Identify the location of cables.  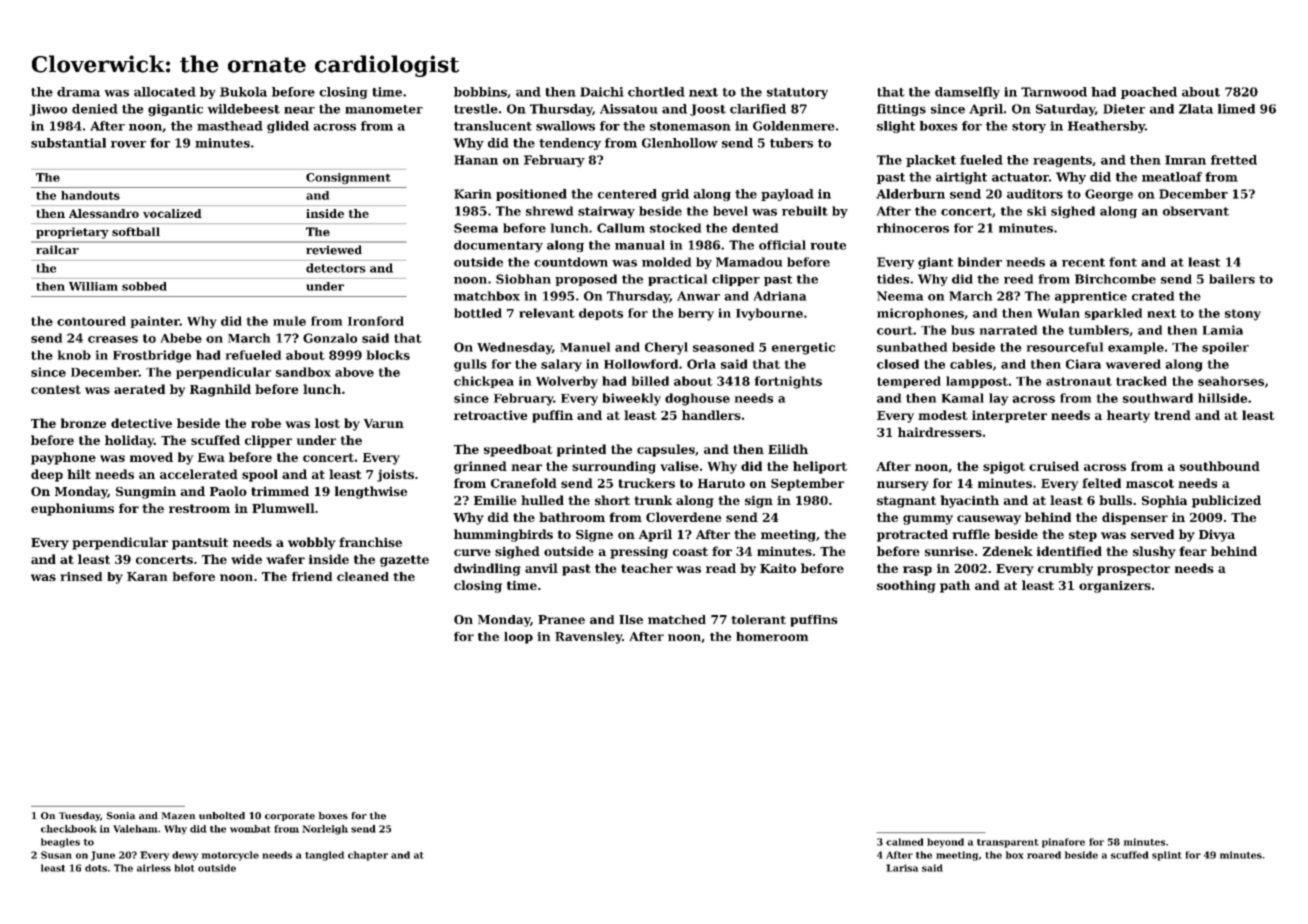
(971, 364).
